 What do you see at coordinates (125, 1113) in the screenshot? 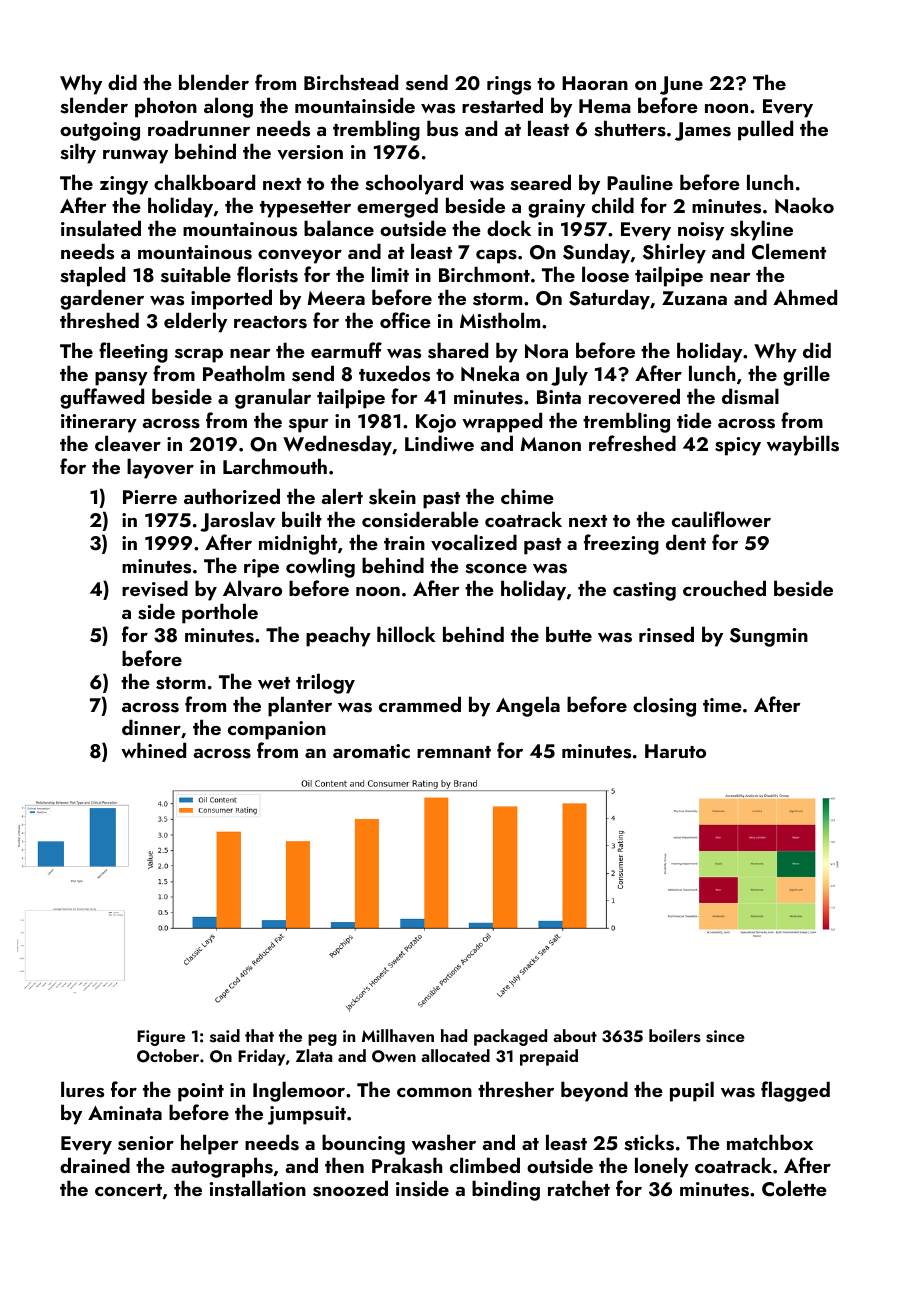
I see `Aminata` at bounding box center [125, 1113].
